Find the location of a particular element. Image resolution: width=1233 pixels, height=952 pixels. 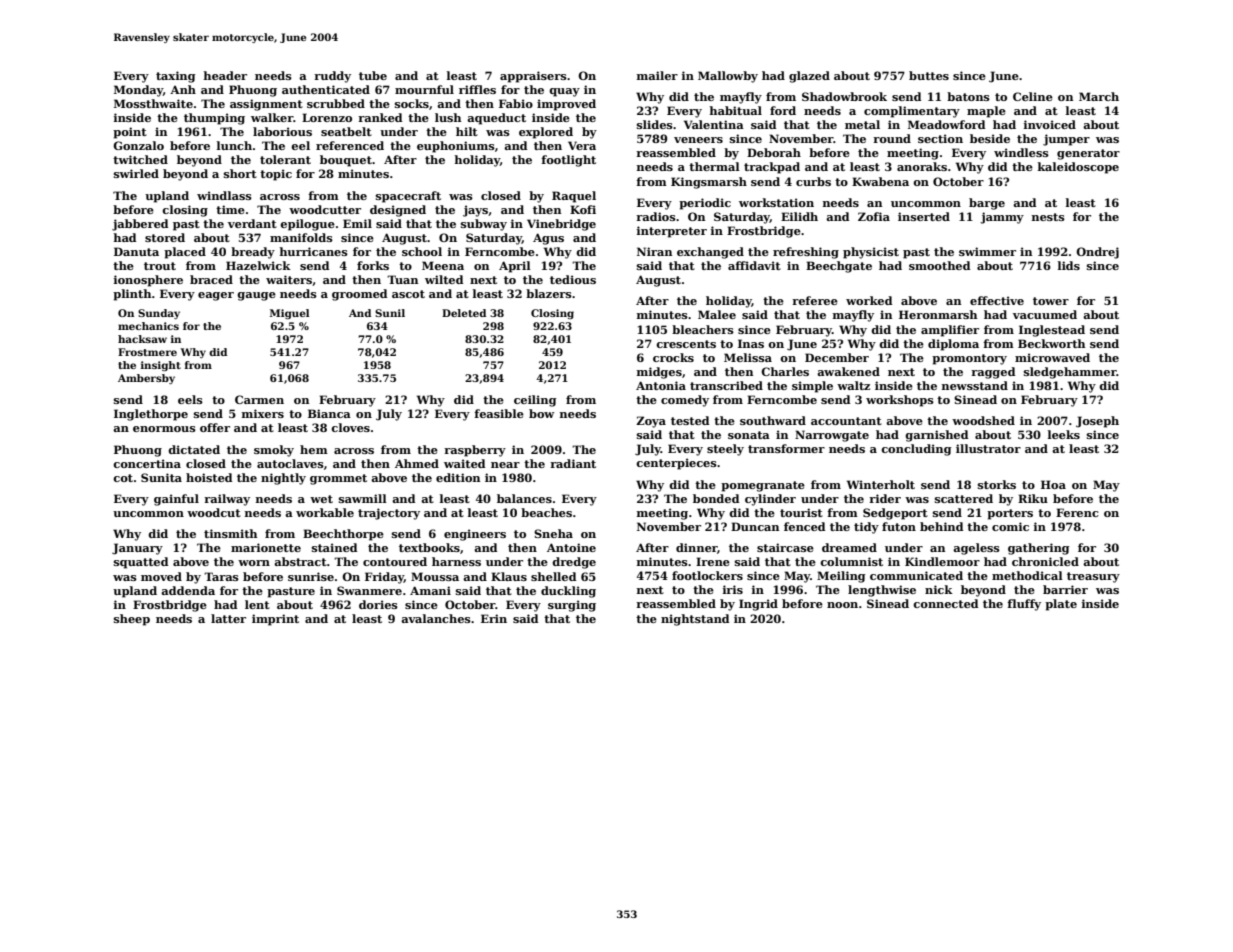

point is located at coordinates (130, 133).
